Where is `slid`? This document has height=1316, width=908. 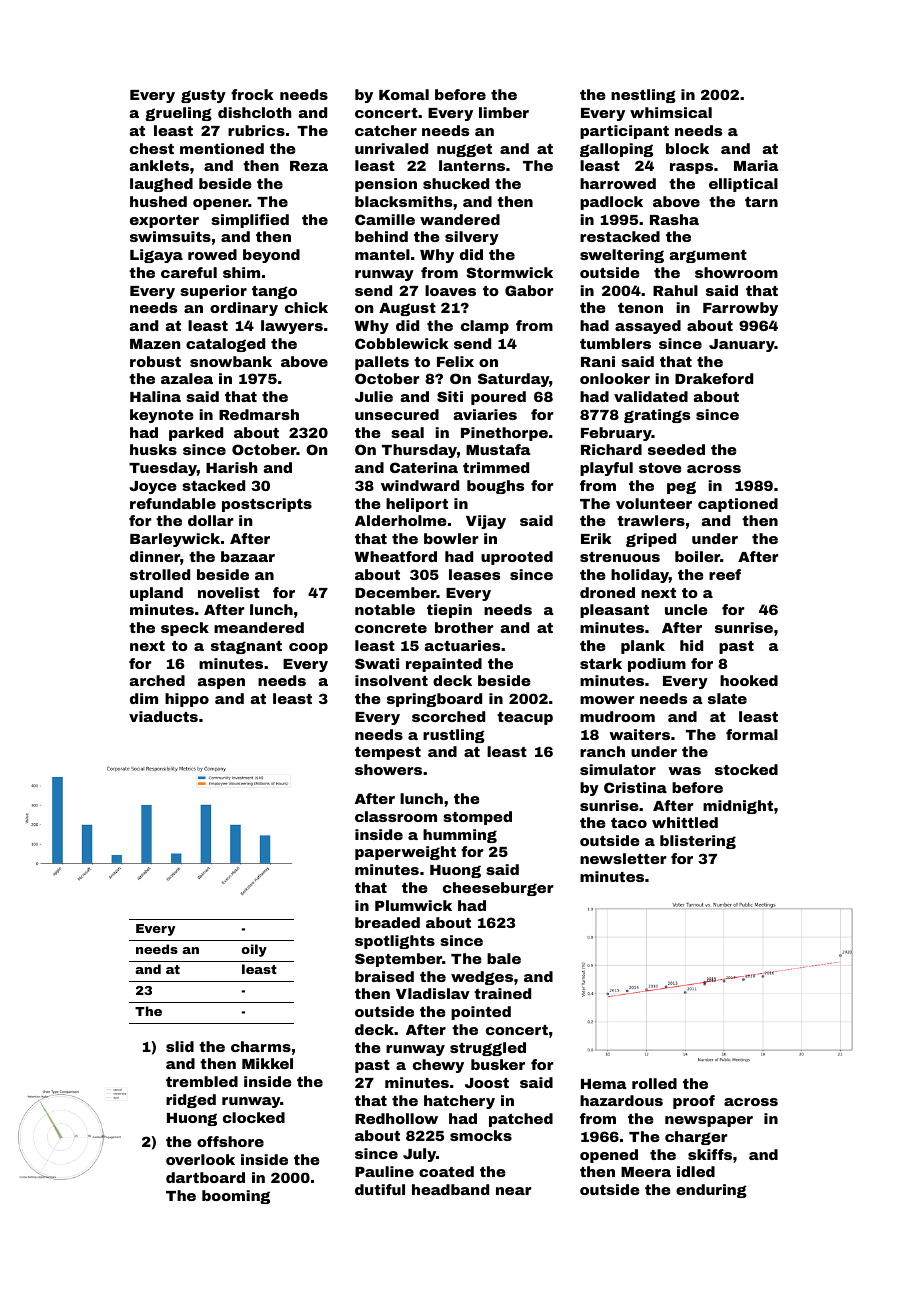 slid is located at coordinates (180, 1046).
